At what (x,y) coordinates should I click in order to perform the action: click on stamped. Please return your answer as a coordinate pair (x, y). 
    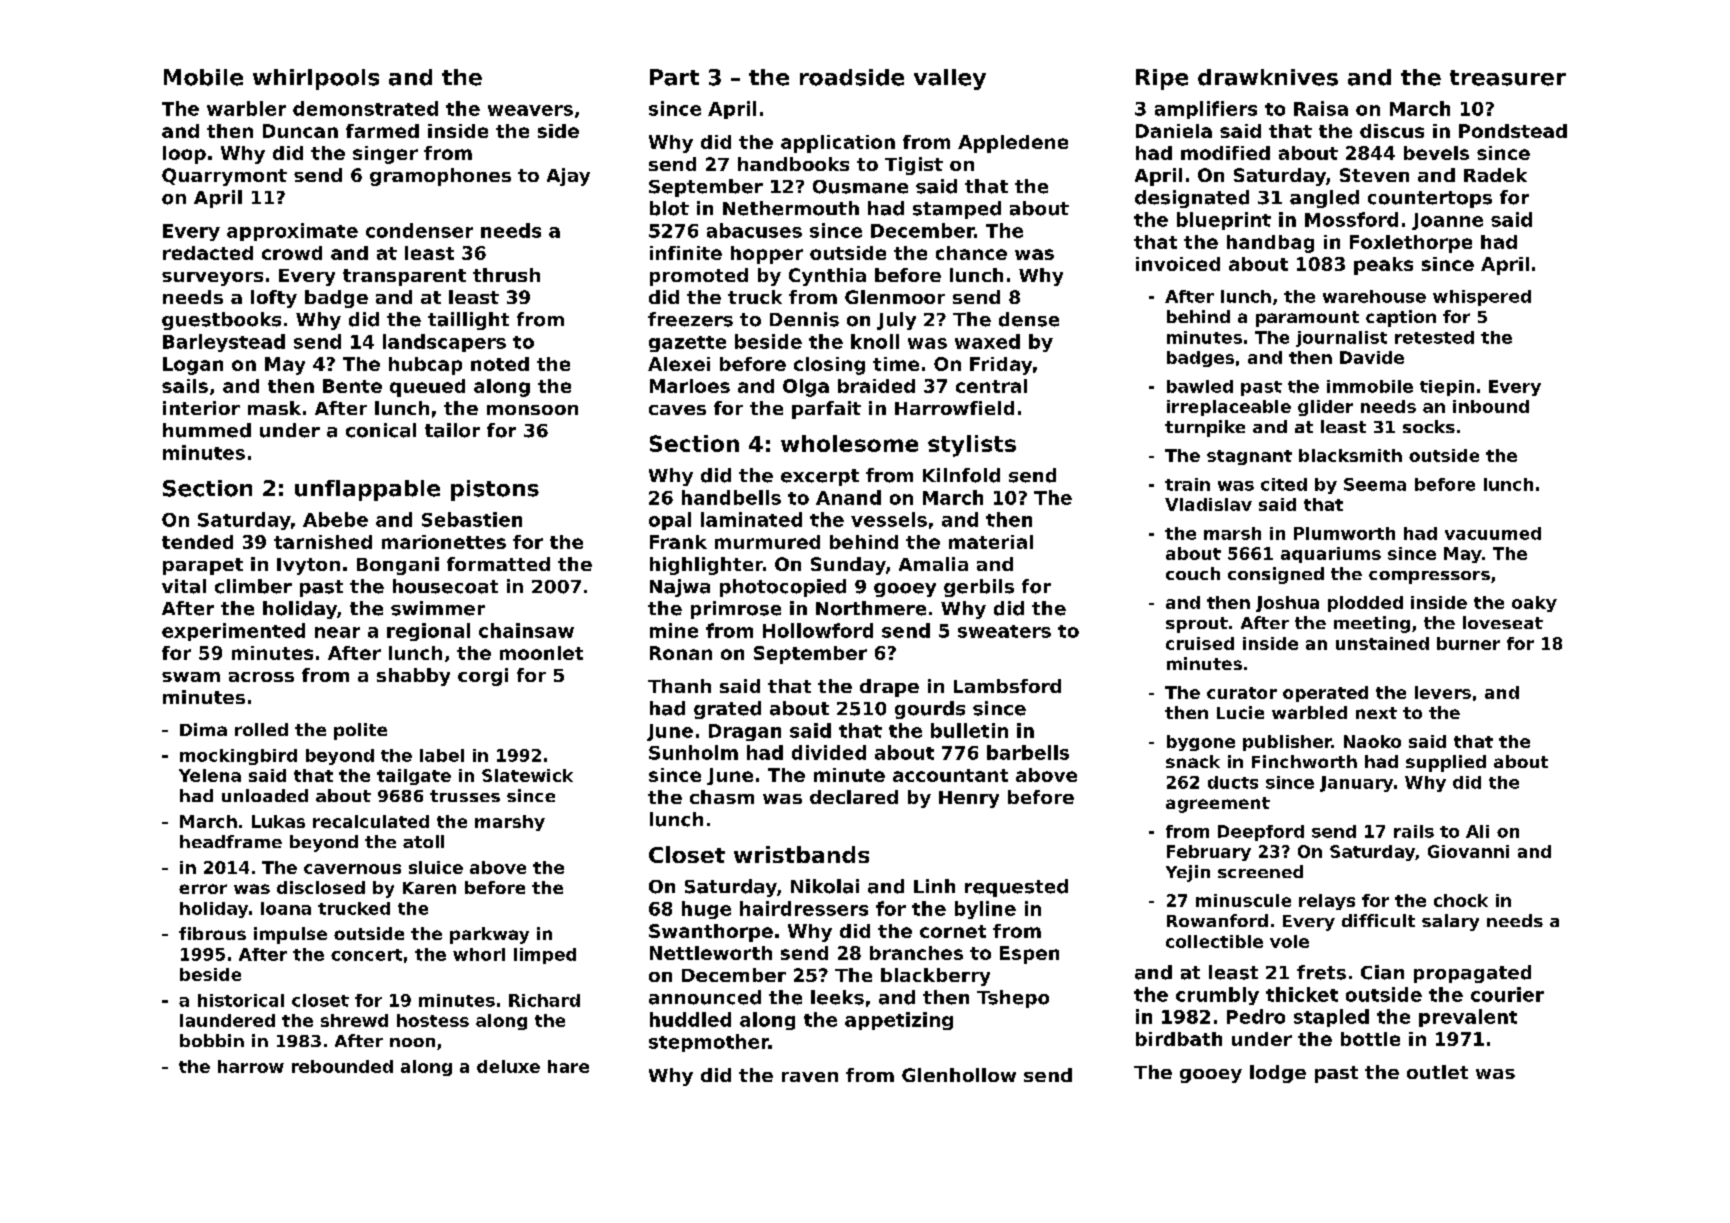
    Looking at the image, I should click on (957, 210).
